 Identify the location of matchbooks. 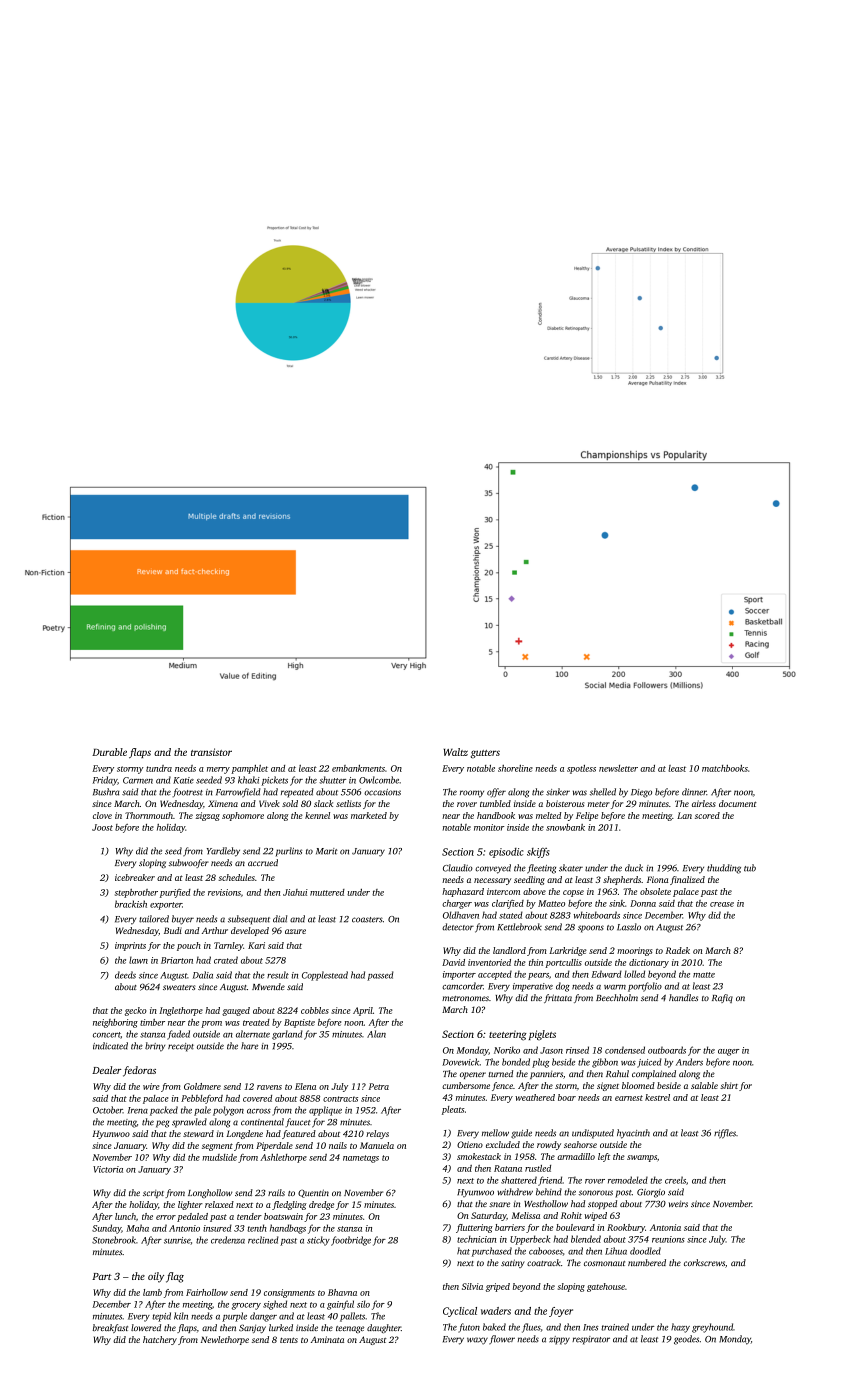
(725, 768).
